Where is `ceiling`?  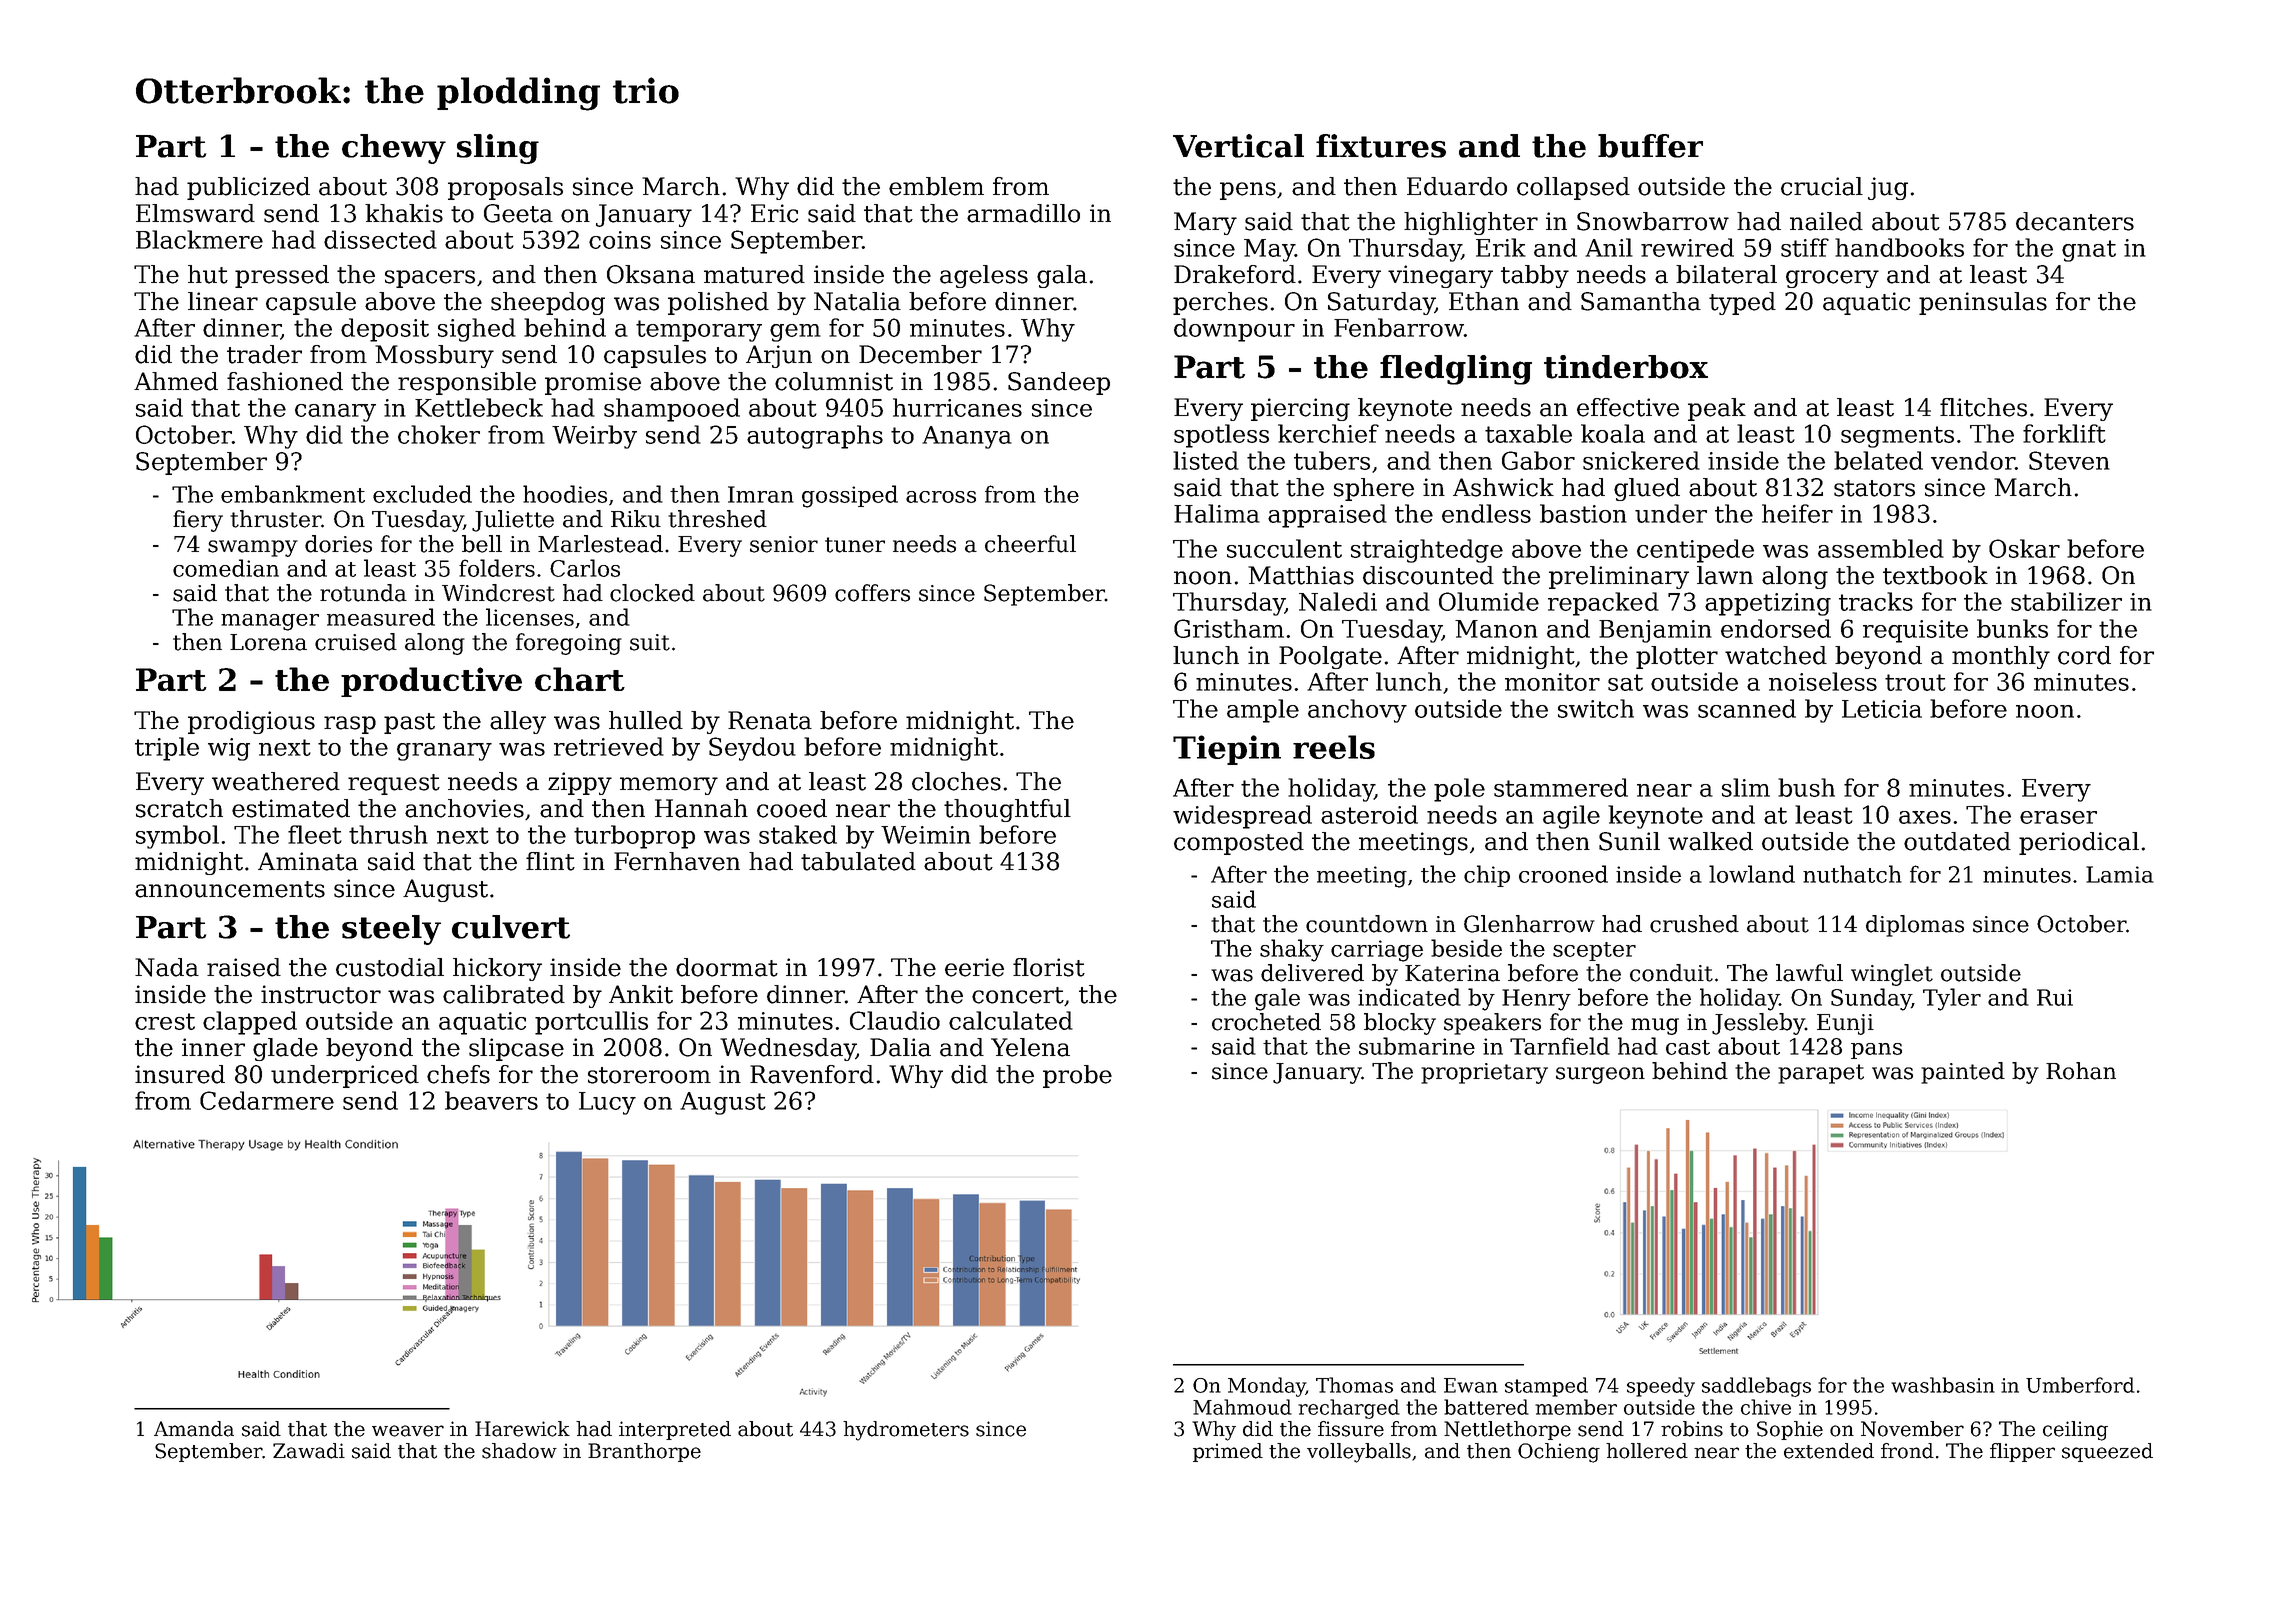
ceiling is located at coordinates (2075, 1431).
